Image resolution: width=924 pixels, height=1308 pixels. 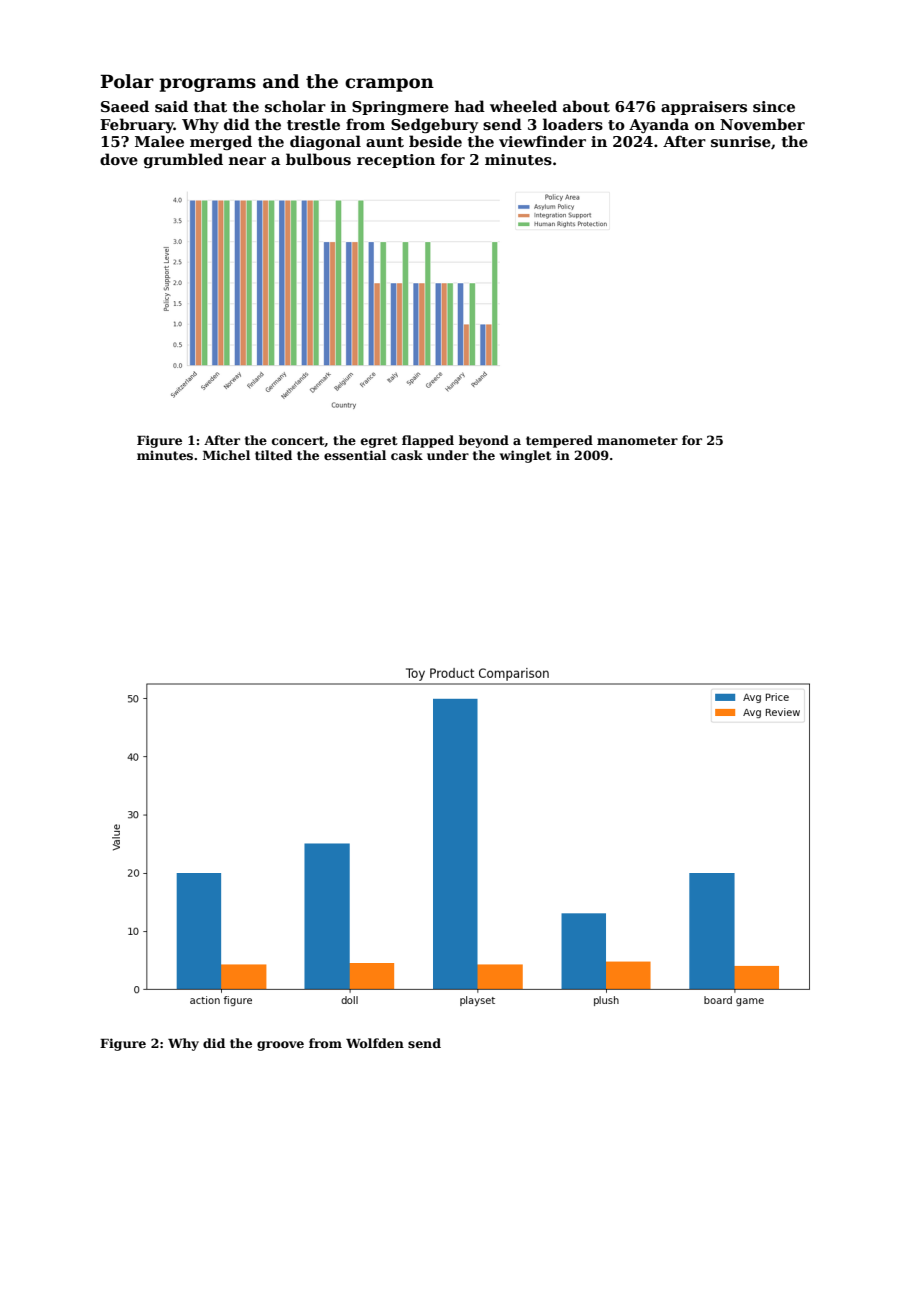 What do you see at coordinates (298, 441) in the screenshot?
I see `concert` at bounding box center [298, 441].
